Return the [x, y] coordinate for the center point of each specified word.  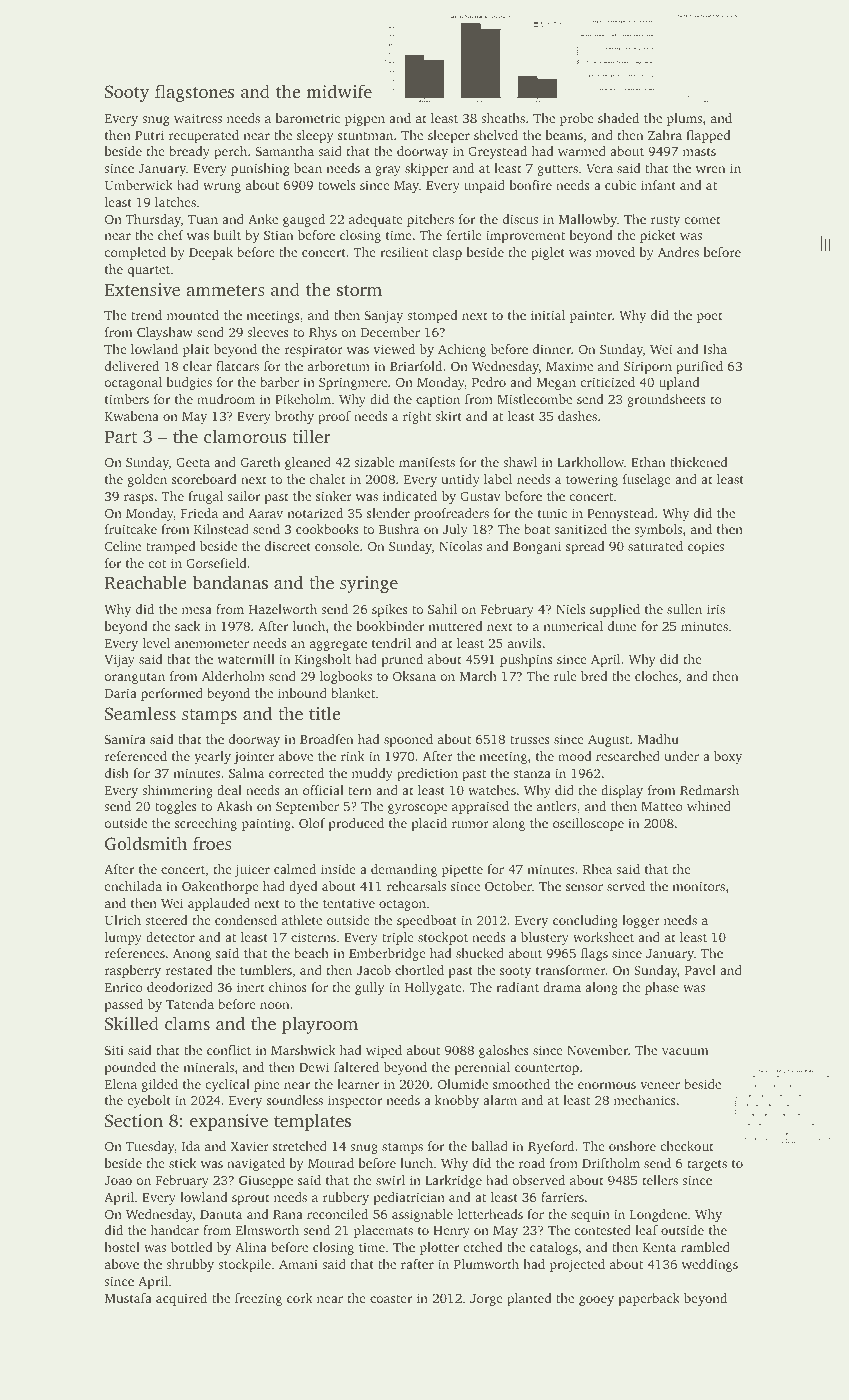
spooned [408, 740]
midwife [339, 91]
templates [312, 1122]
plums [684, 119]
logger [641, 921]
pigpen [365, 119]
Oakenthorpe [220, 887]
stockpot [443, 938]
